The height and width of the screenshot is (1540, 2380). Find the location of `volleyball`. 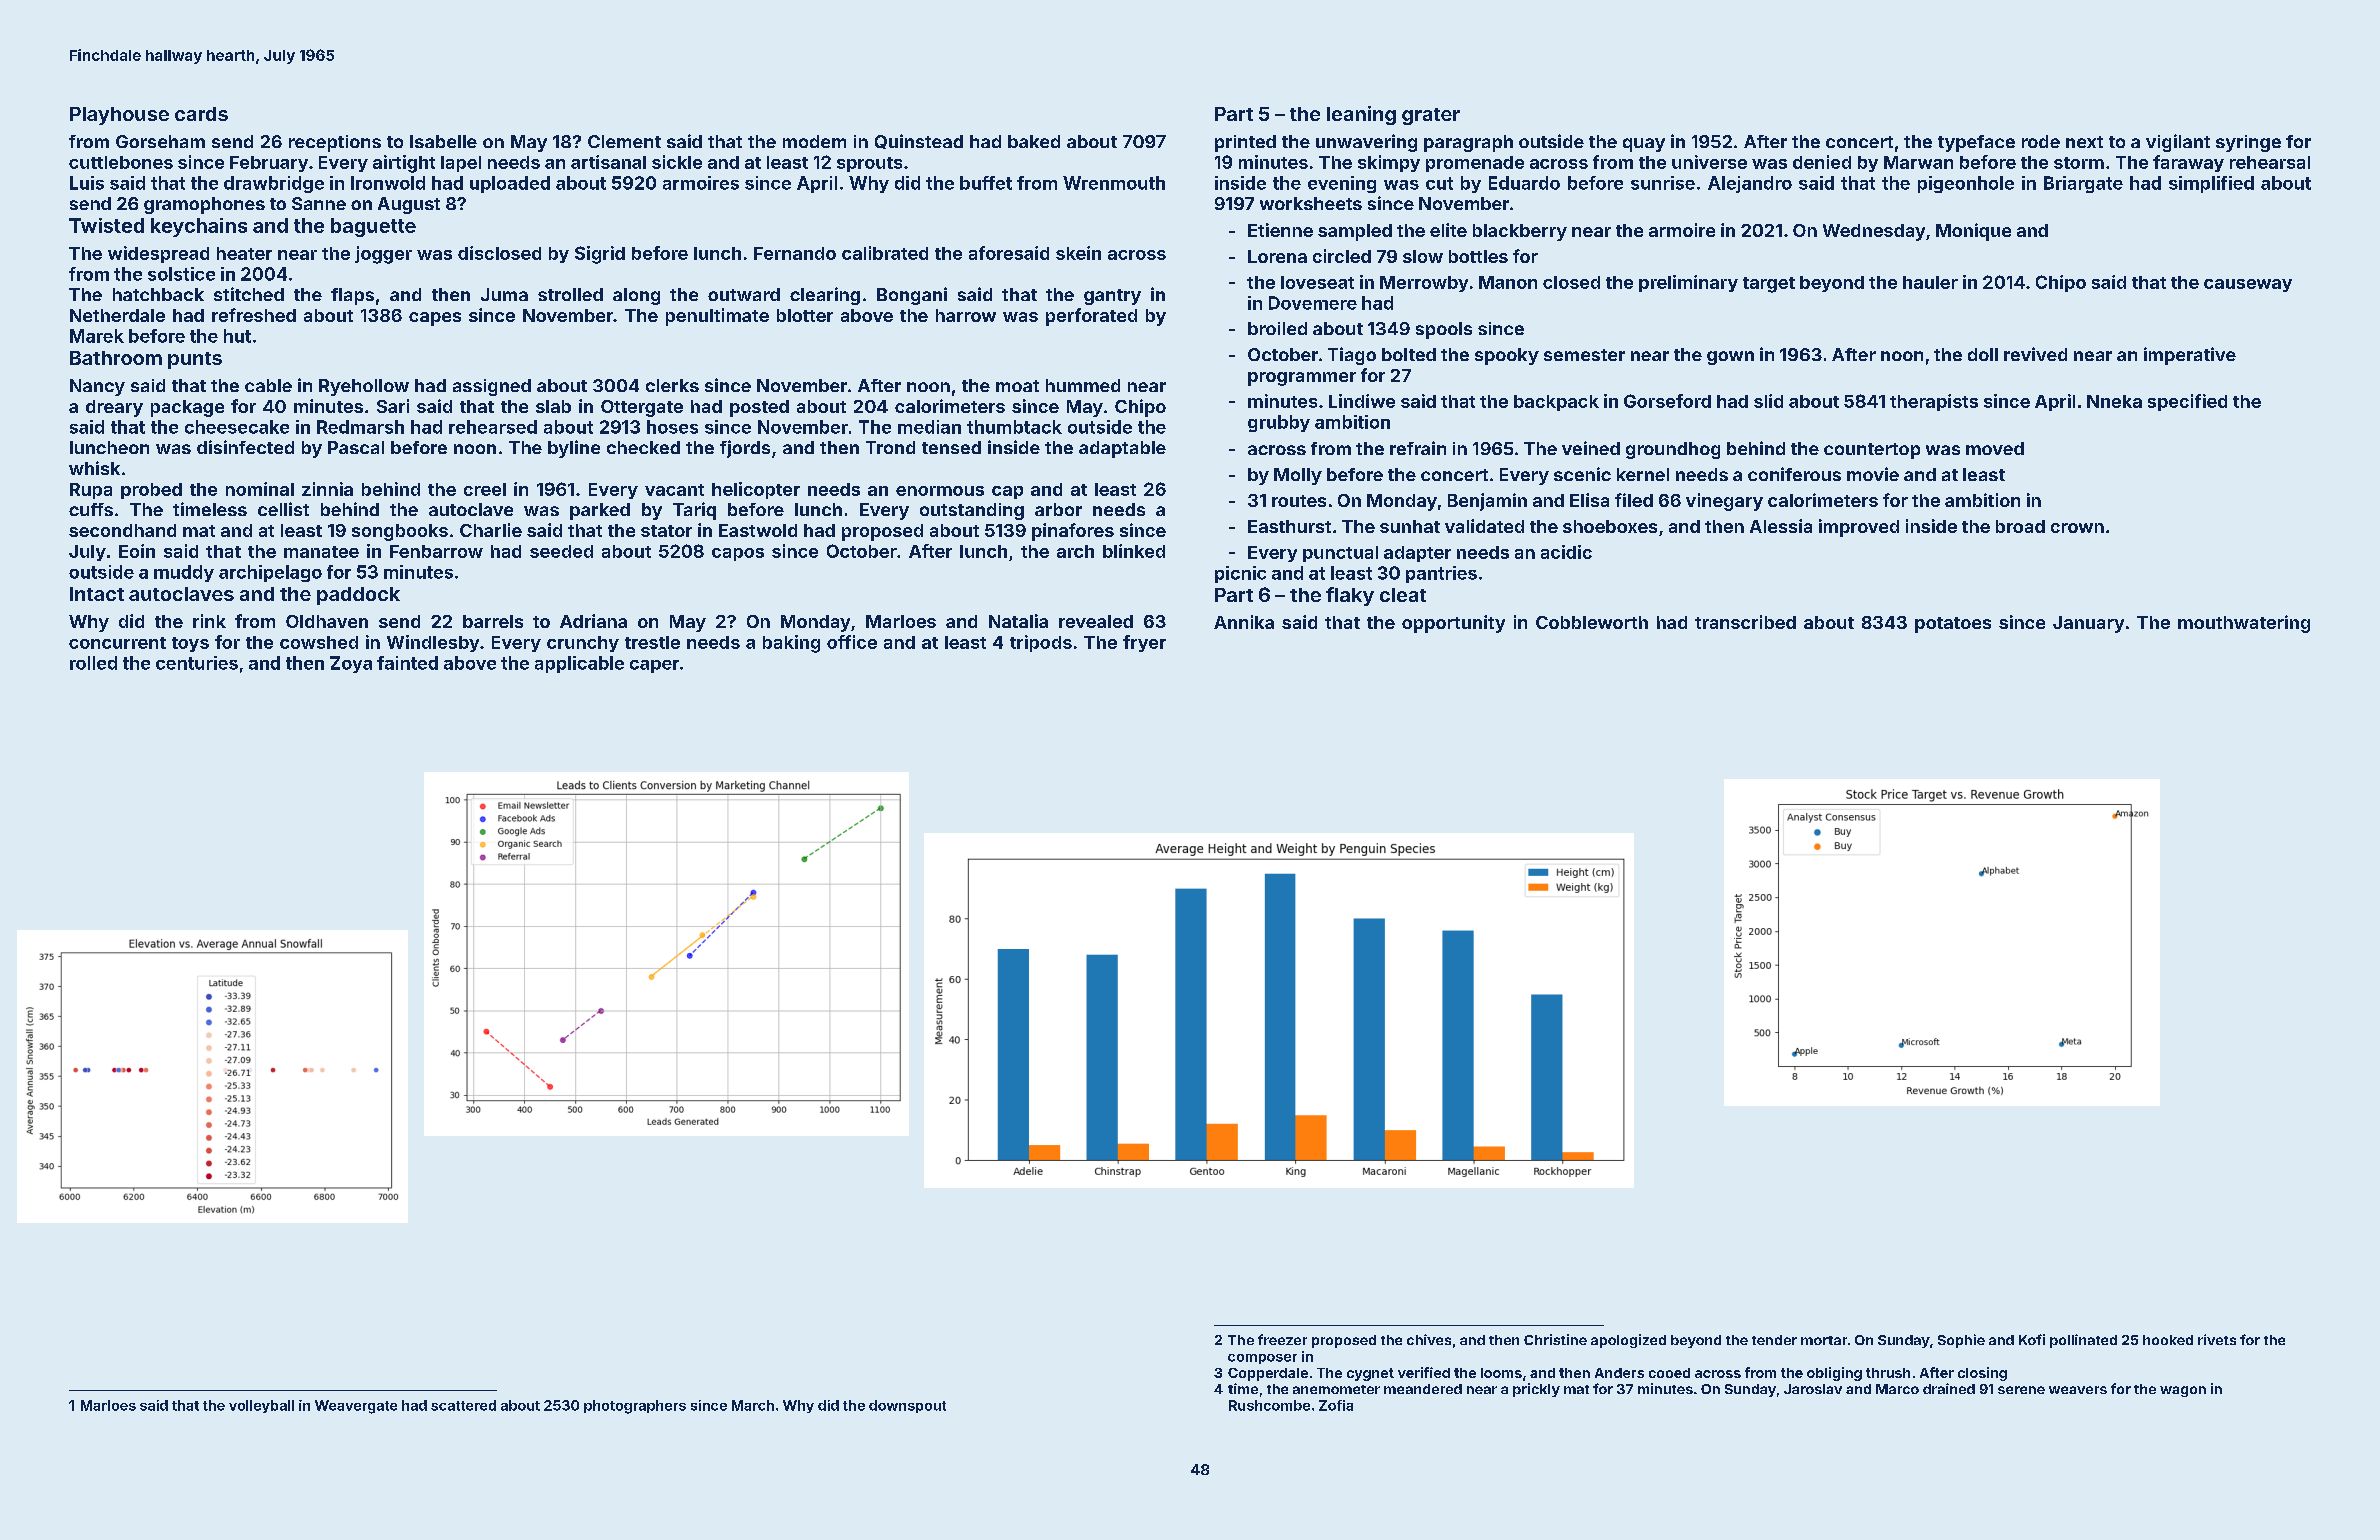

volleyball is located at coordinates (261, 1406).
